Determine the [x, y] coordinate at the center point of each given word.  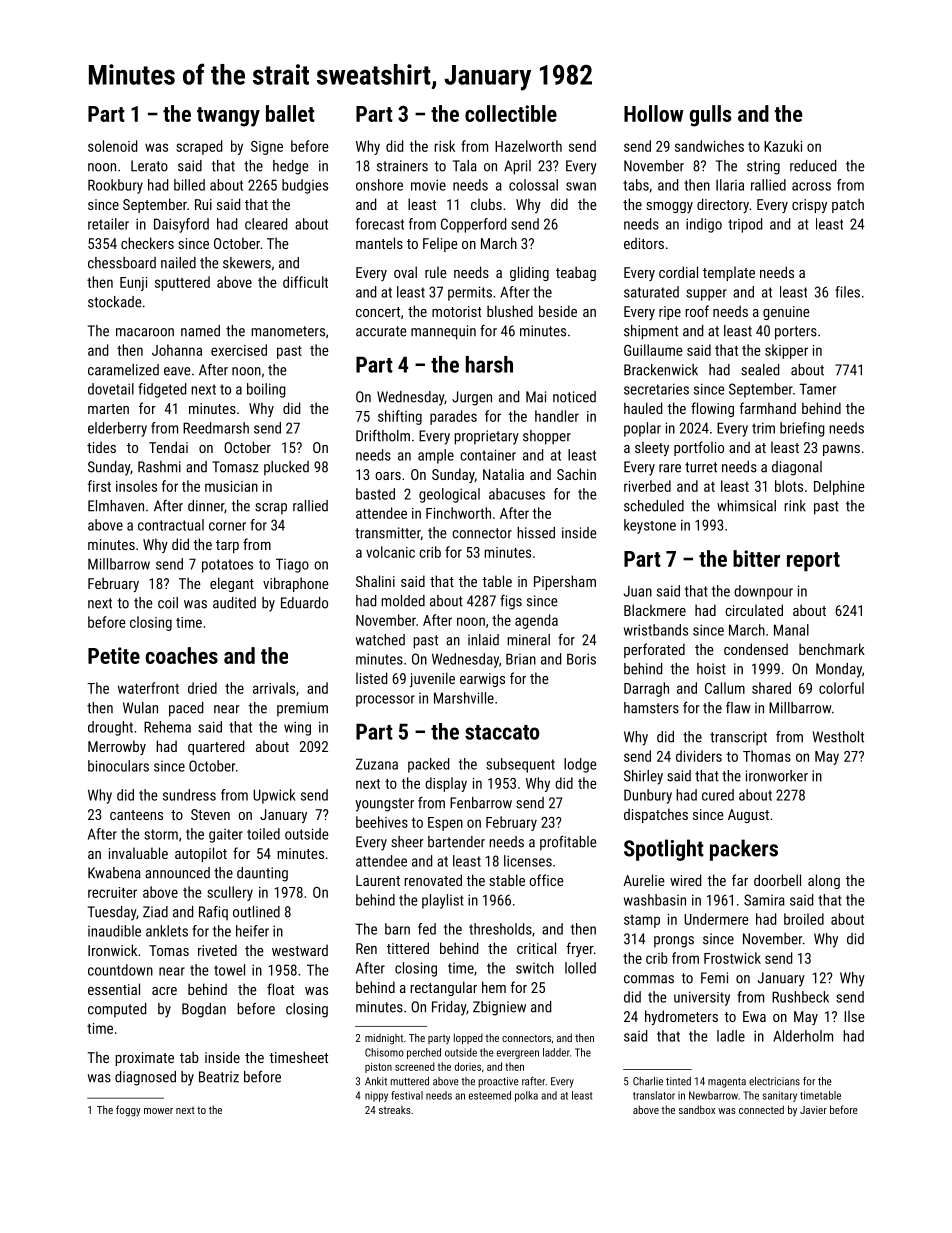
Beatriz [219, 1077]
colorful [841, 688]
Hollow [654, 113]
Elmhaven [116, 506]
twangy [228, 117]
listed [371, 678]
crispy [809, 206]
